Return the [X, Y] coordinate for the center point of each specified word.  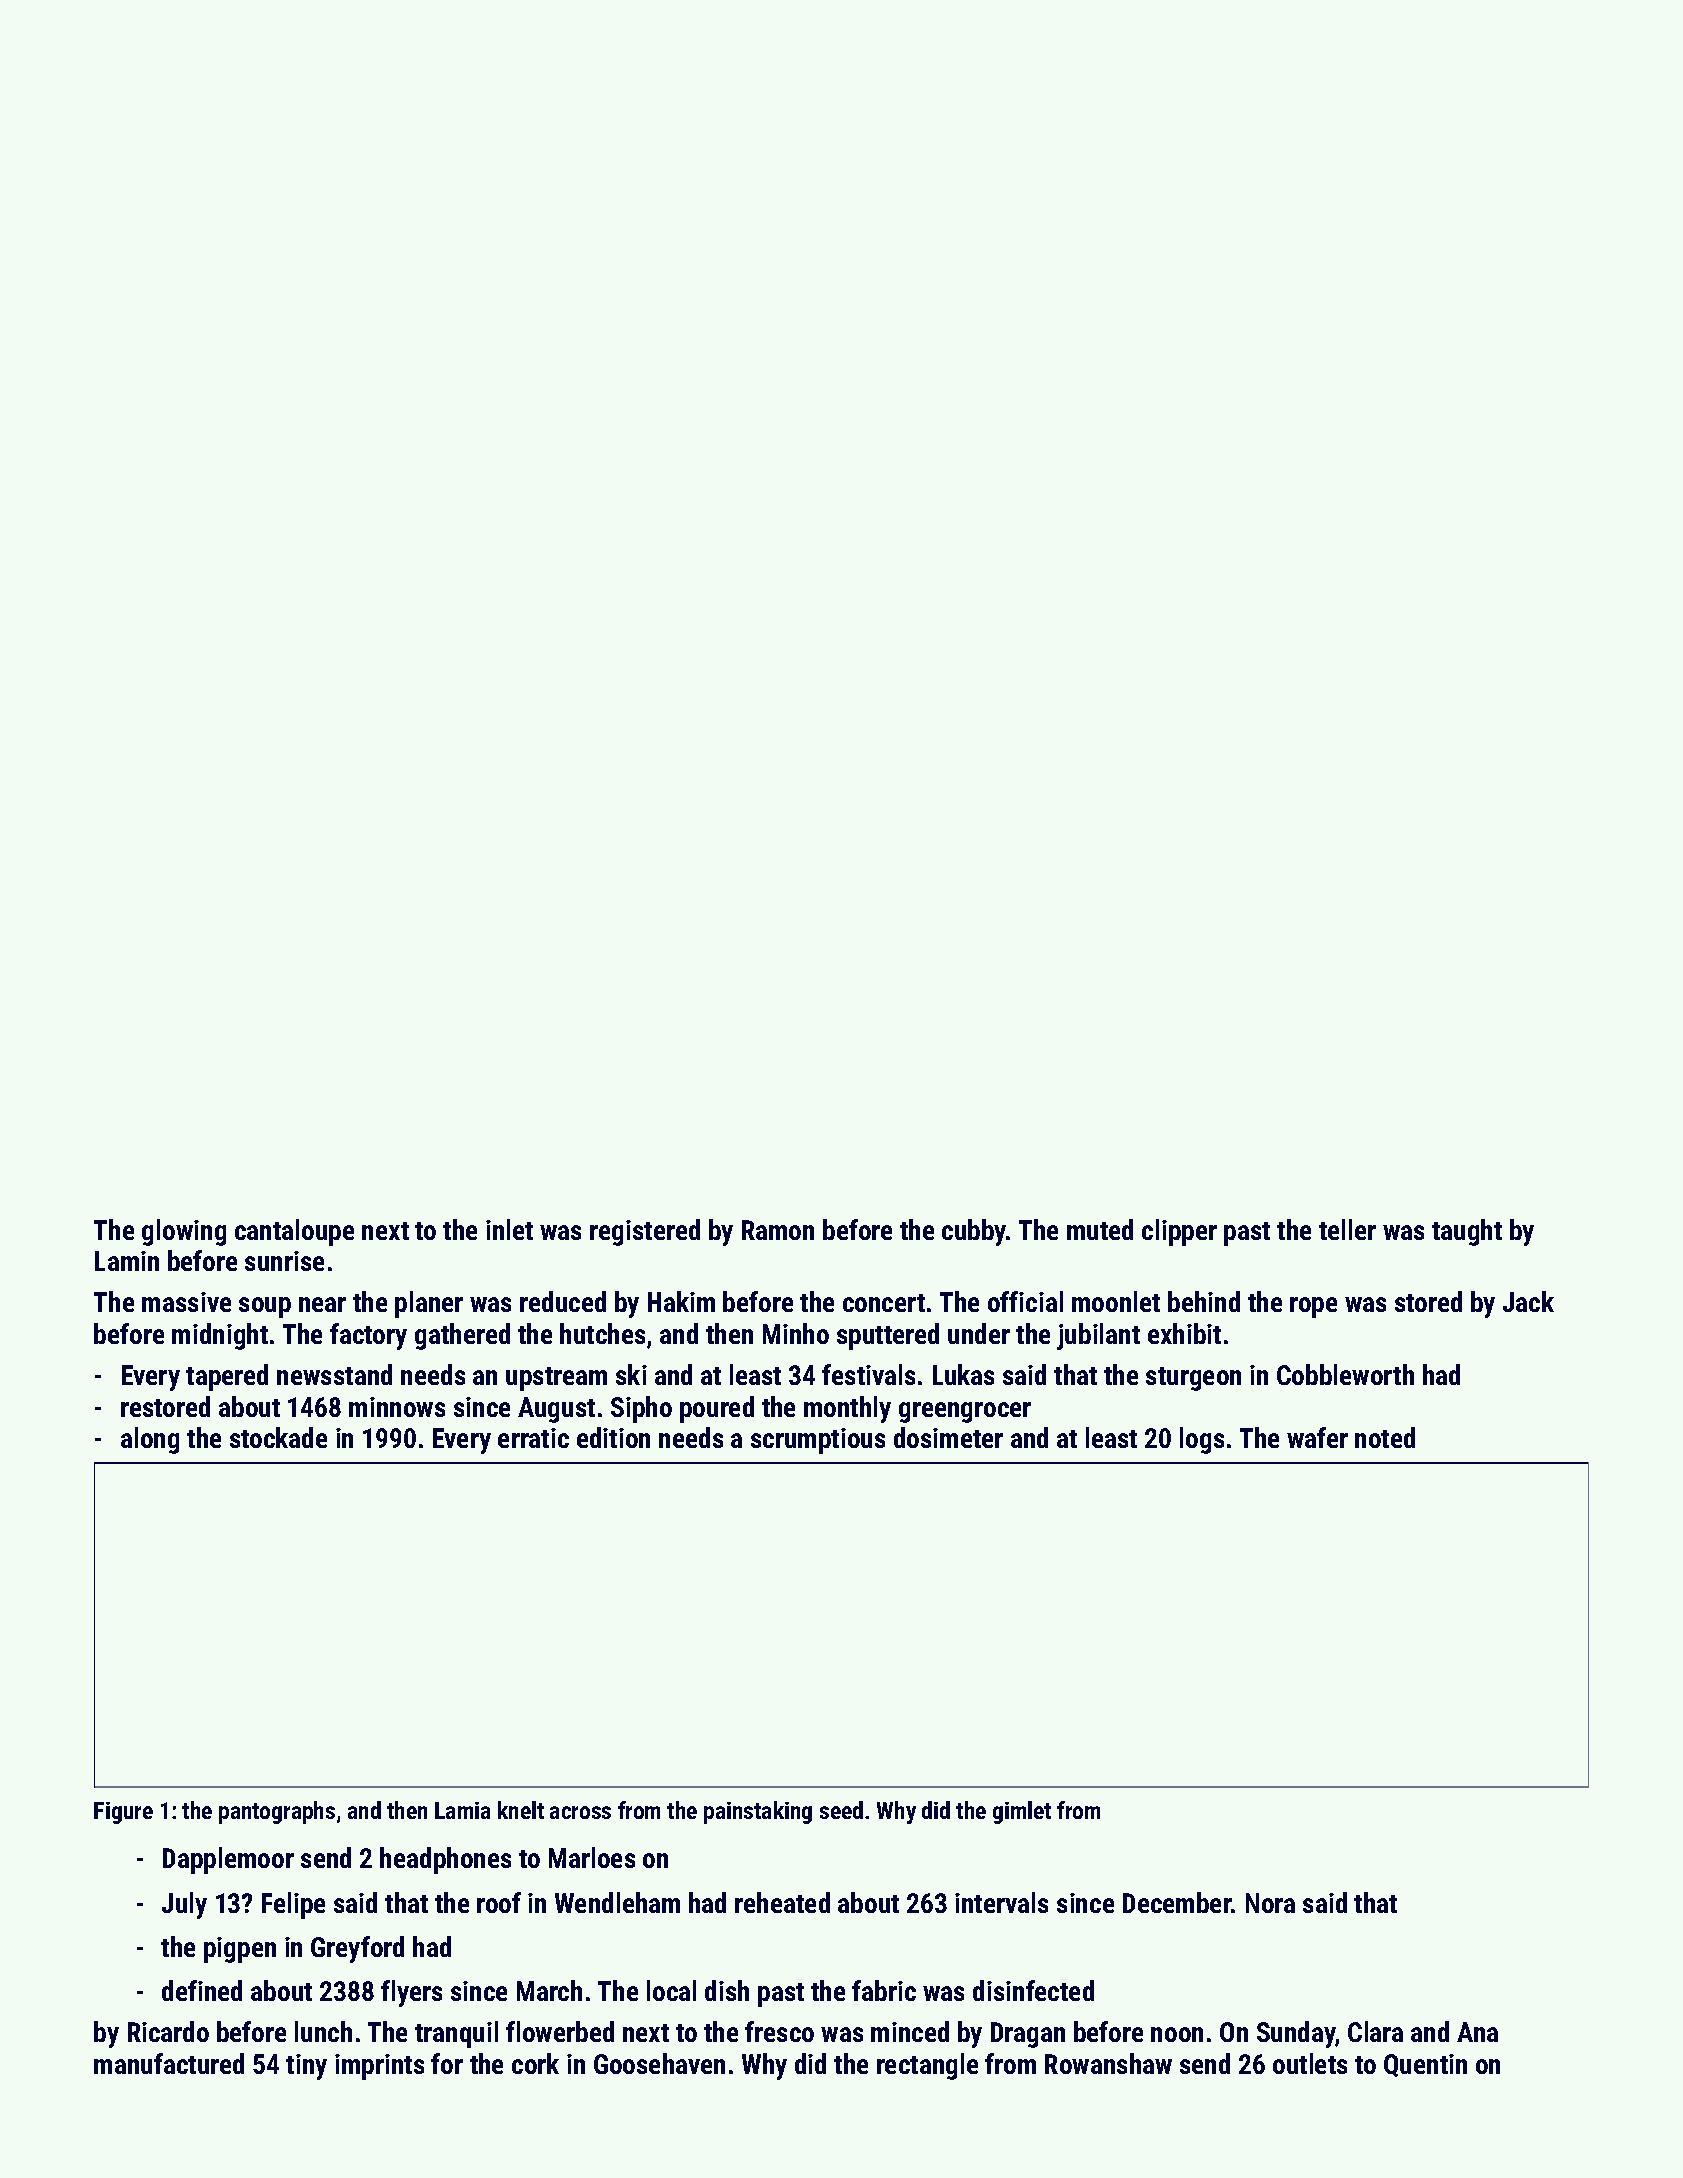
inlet [509, 1229]
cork [535, 2063]
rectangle [927, 2066]
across [580, 1812]
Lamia [462, 1810]
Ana [1477, 2032]
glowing [184, 1232]
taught [1467, 1232]
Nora [1270, 1903]
